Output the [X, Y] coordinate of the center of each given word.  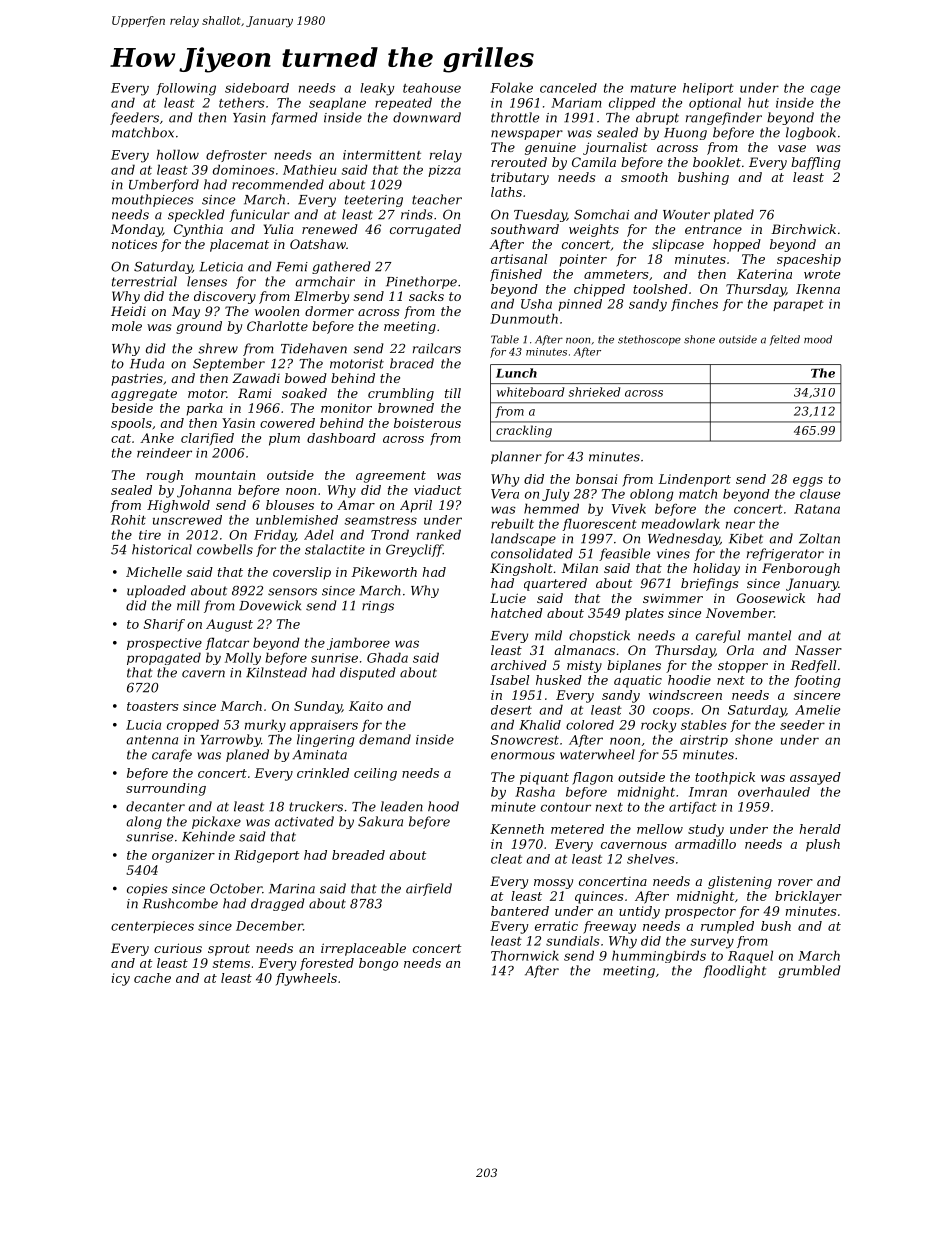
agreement [391, 477]
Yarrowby [230, 740]
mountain [225, 475]
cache [152, 978]
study [706, 830]
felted [785, 340]
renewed [330, 229]
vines [673, 554]
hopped [737, 245]
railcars [437, 348]
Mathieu [309, 169]
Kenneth [517, 829]
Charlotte [277, 326]
